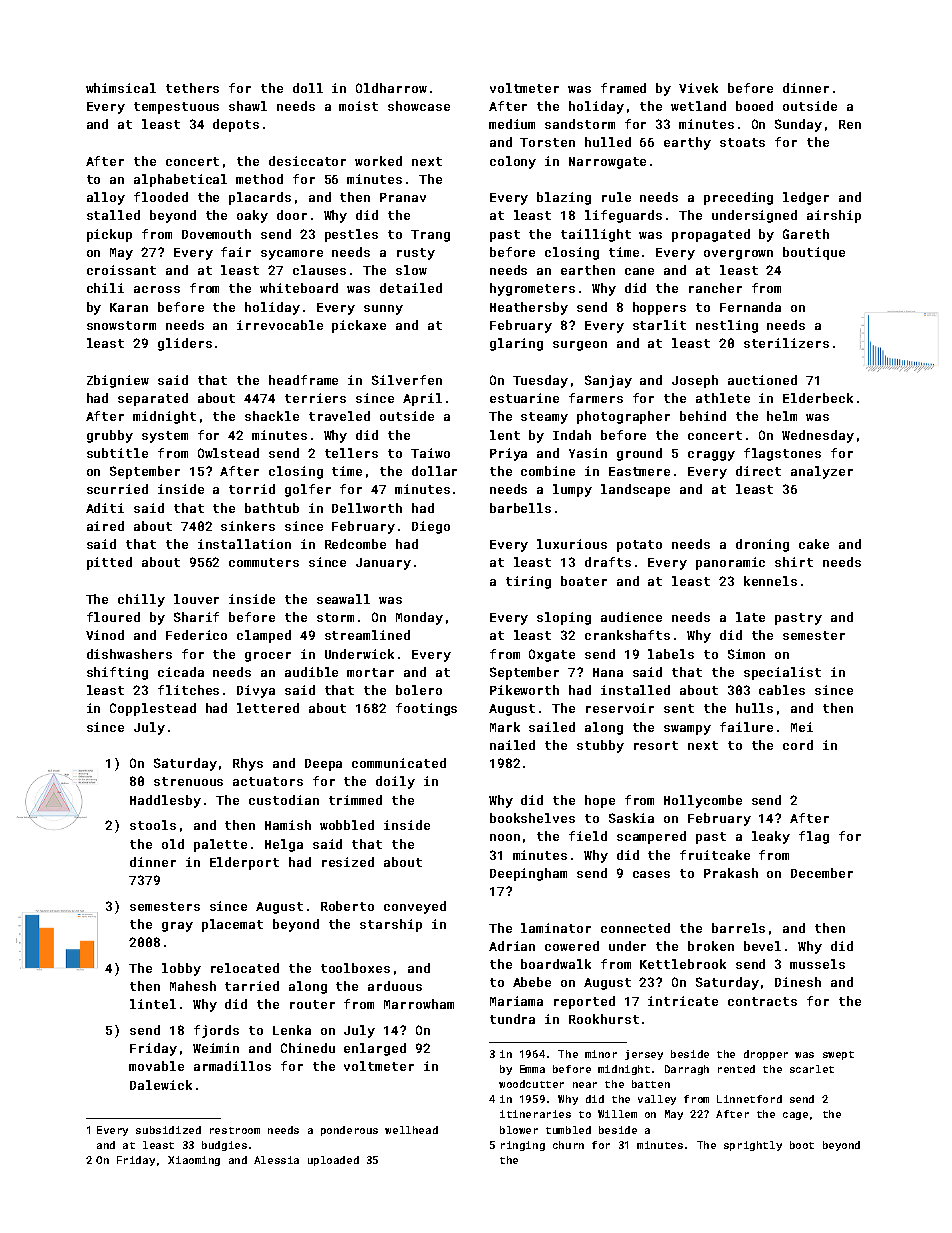  What do you see at coordinates (153, 709) in the image?
I see `Copplestead` at bounding box center [153, 709].
